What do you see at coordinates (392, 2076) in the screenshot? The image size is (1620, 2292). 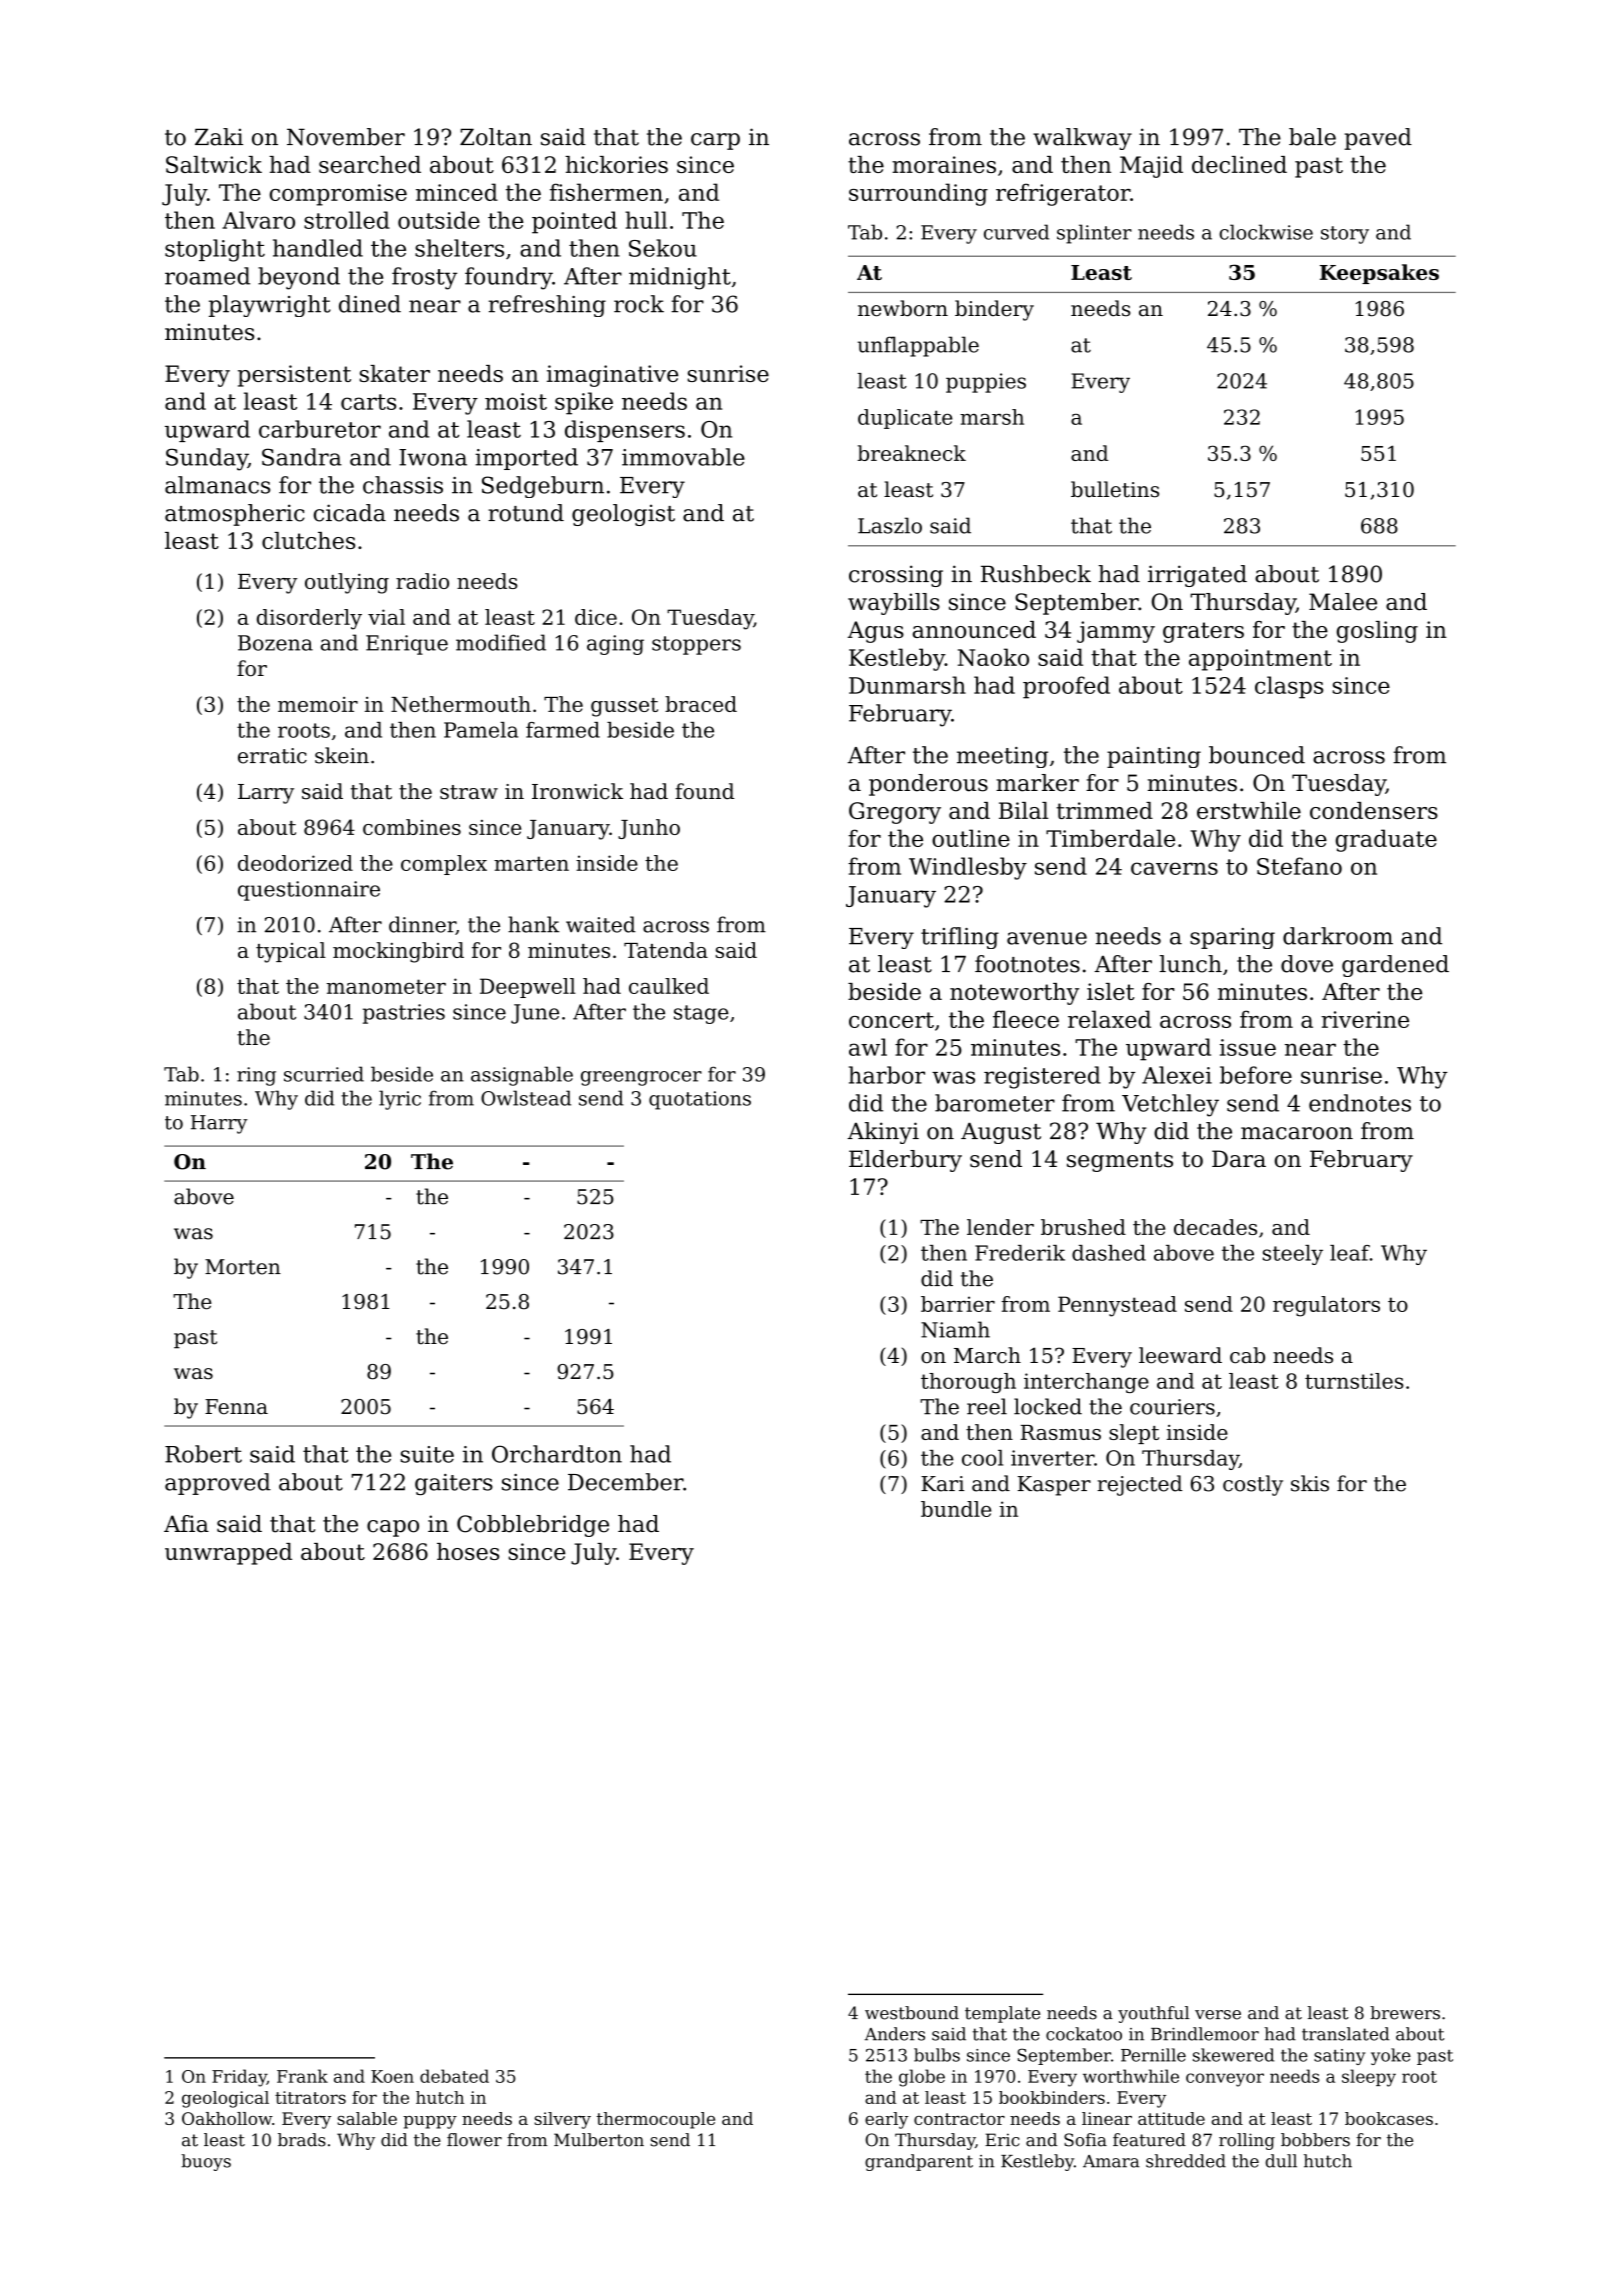 I see `Koen` at bounding box center [392, 2076].
